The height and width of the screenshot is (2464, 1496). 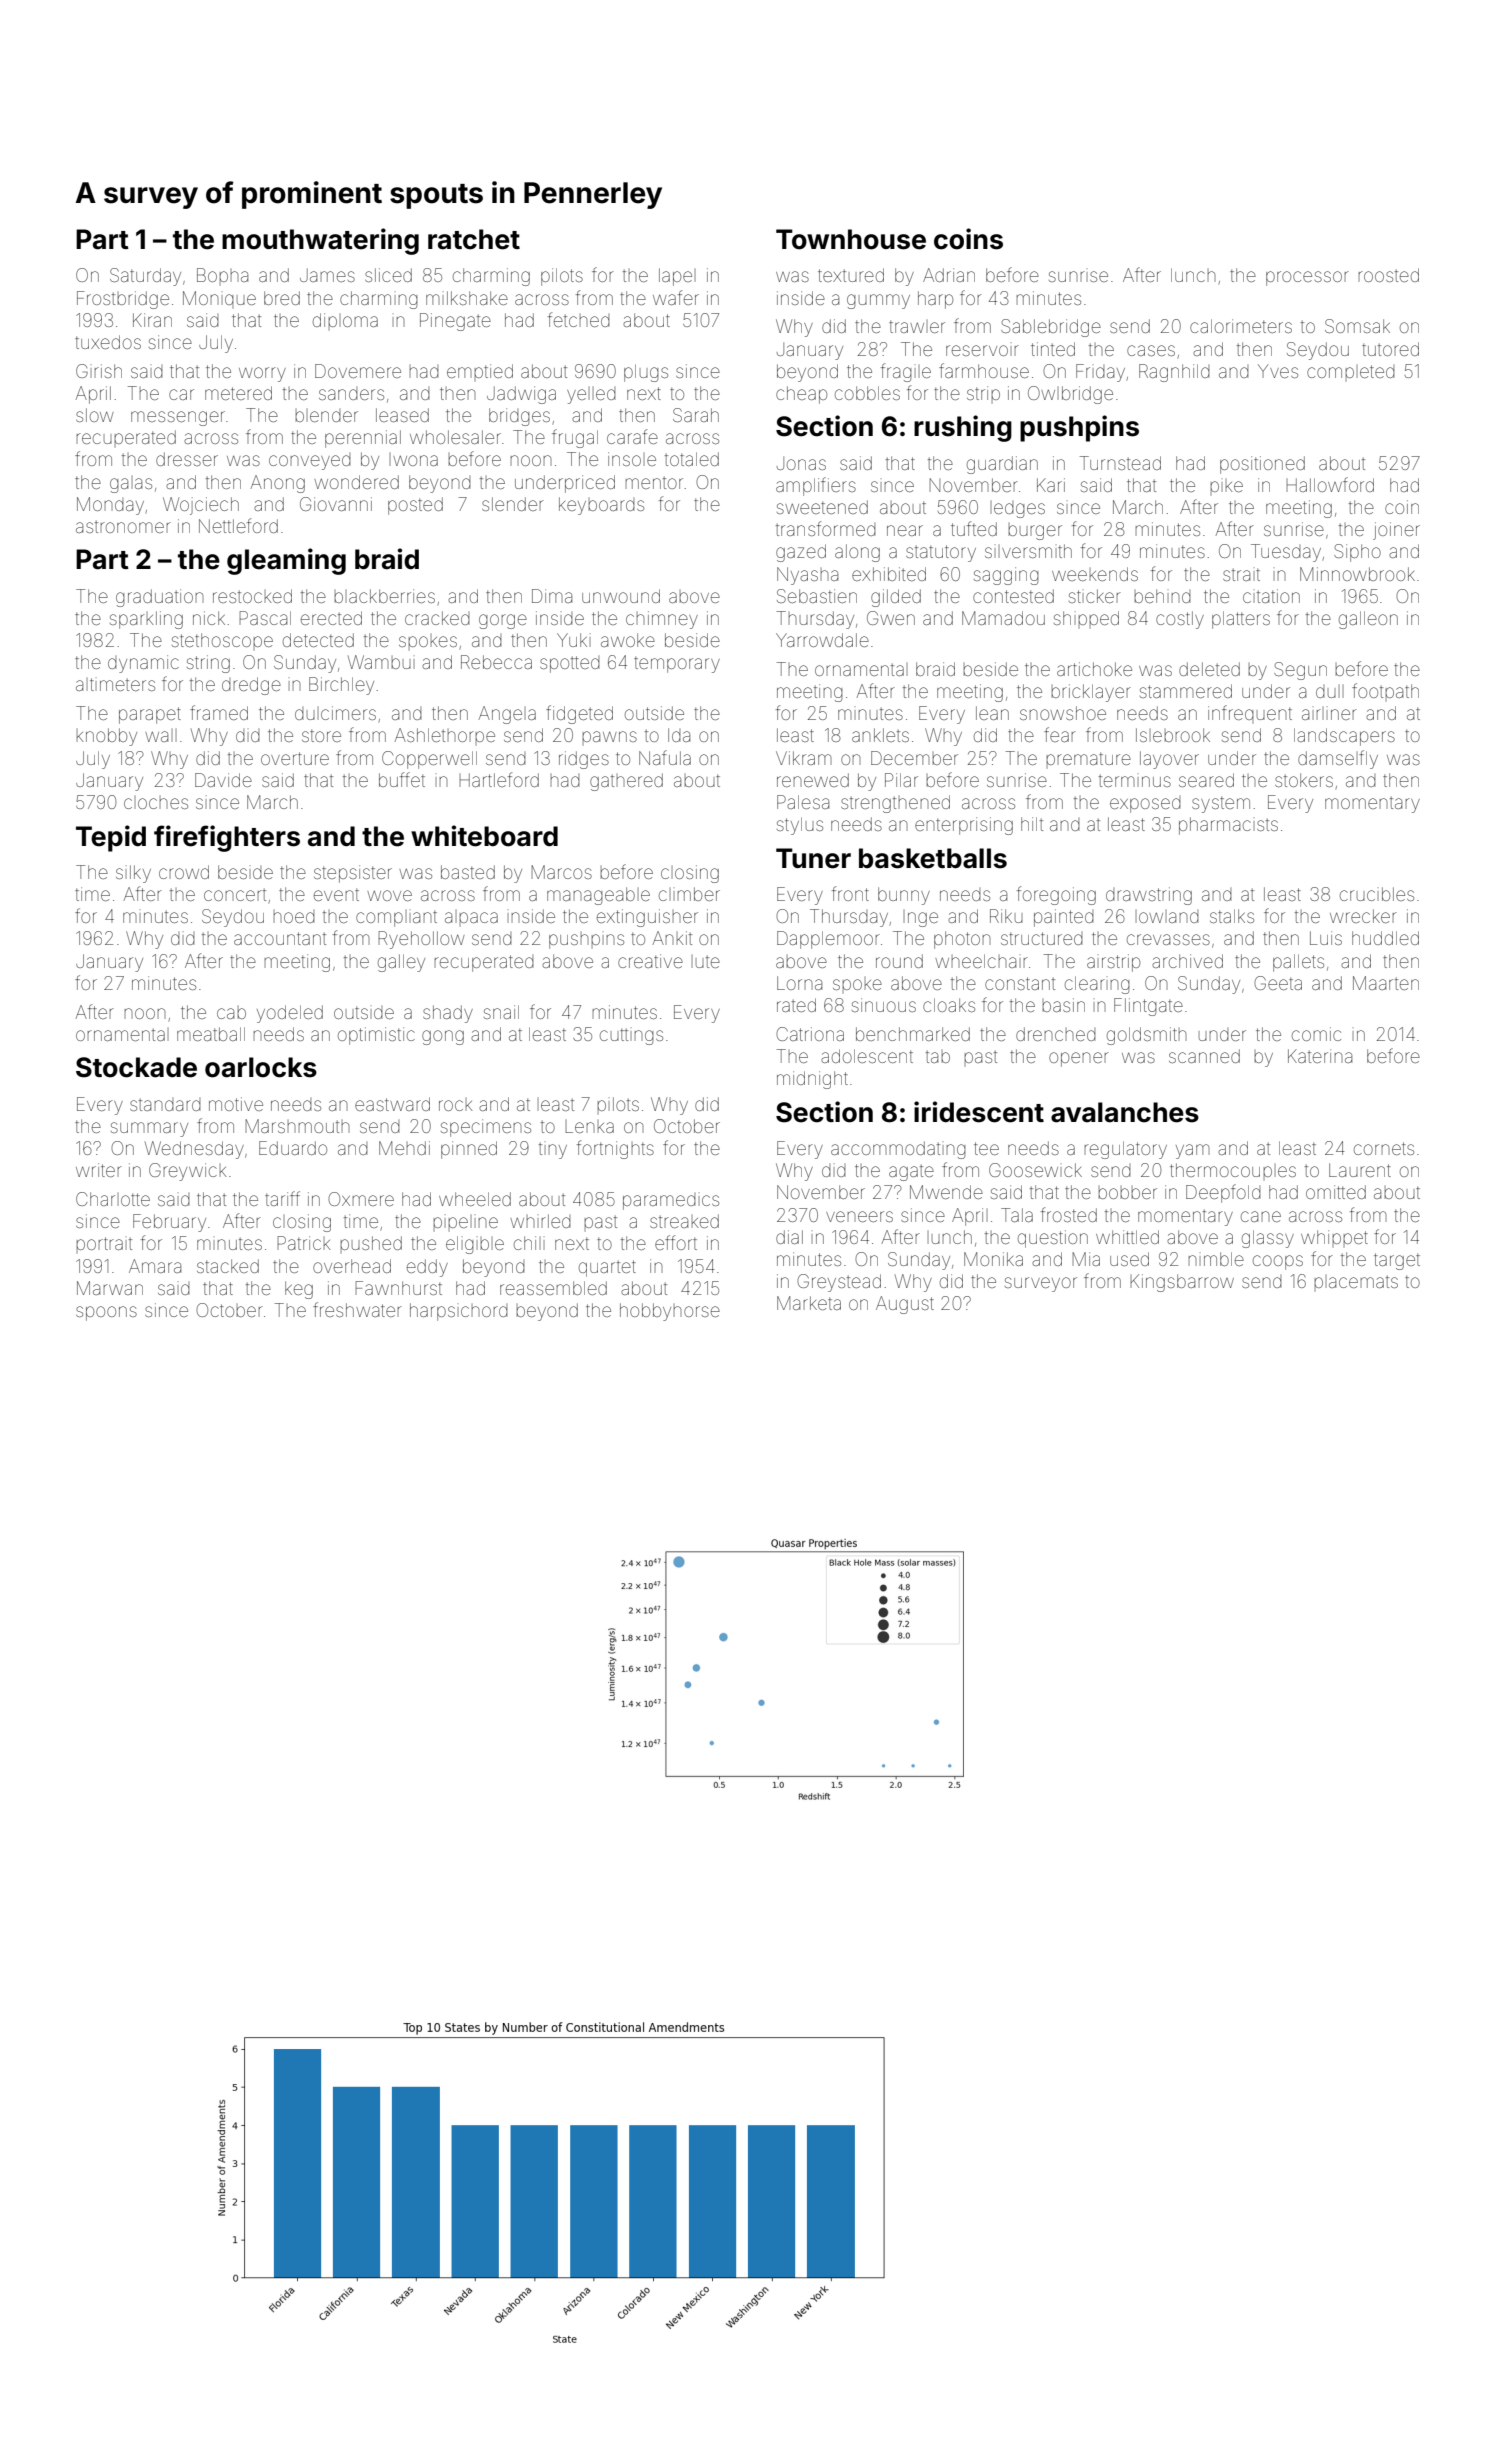 I want to click on compliant, so click(x=396, y=918).
